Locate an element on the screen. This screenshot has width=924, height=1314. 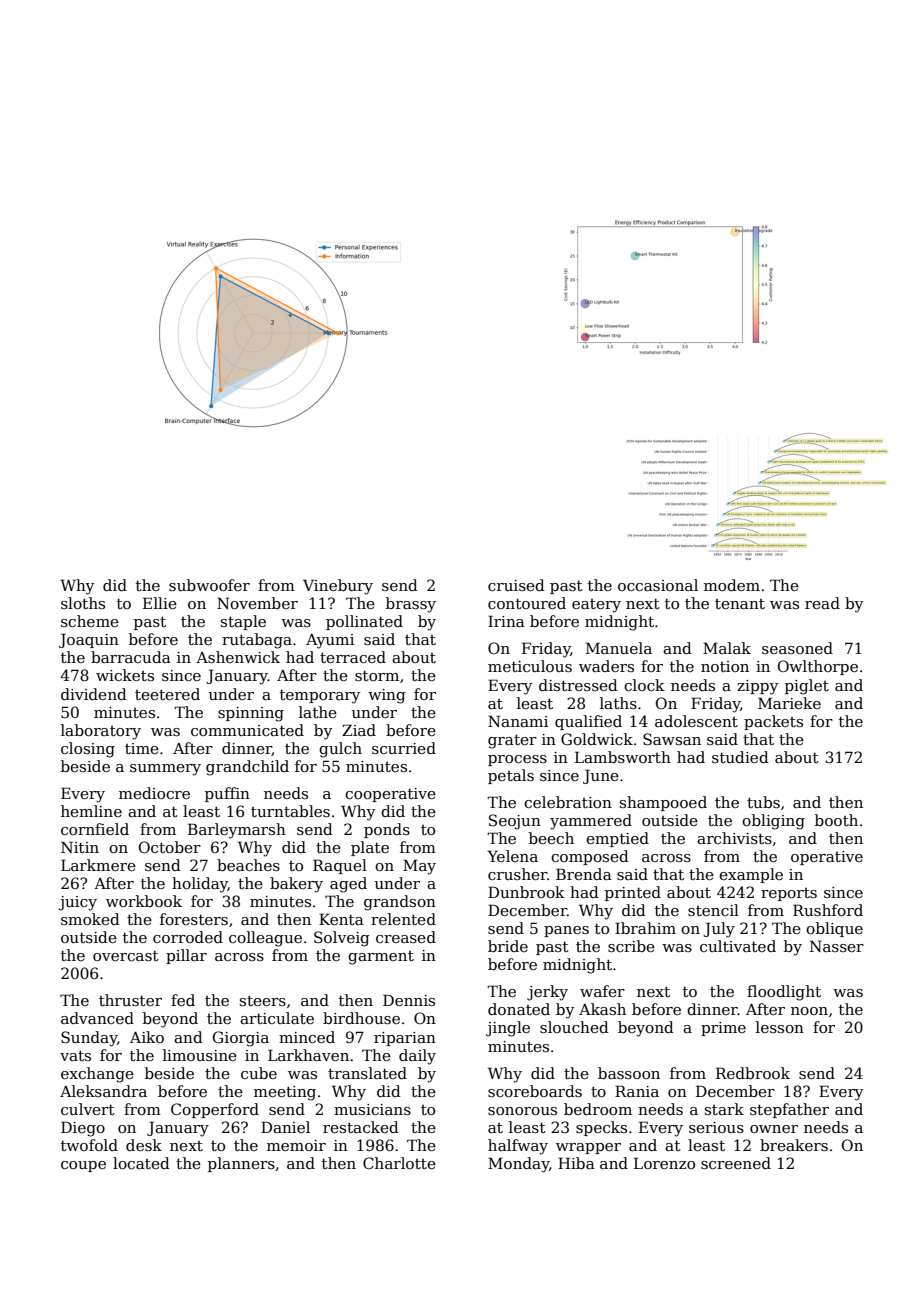
Redbrook is located at coordinates (753, 1073).
